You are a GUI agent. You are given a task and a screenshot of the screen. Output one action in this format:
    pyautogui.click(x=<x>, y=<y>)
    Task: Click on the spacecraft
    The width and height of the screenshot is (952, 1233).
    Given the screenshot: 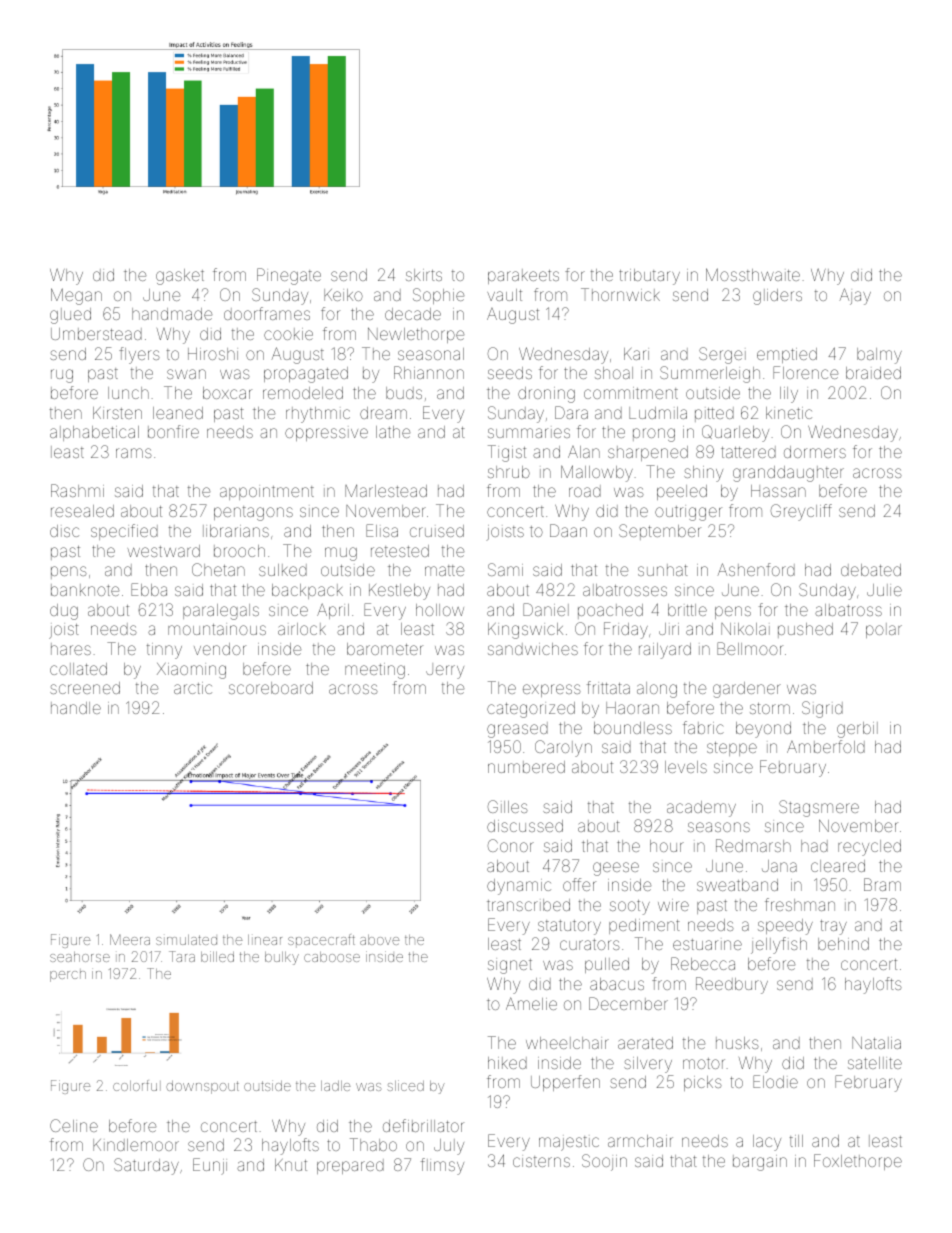 What is the action you would take?
    pyautogui.click(x=321, y=941)
